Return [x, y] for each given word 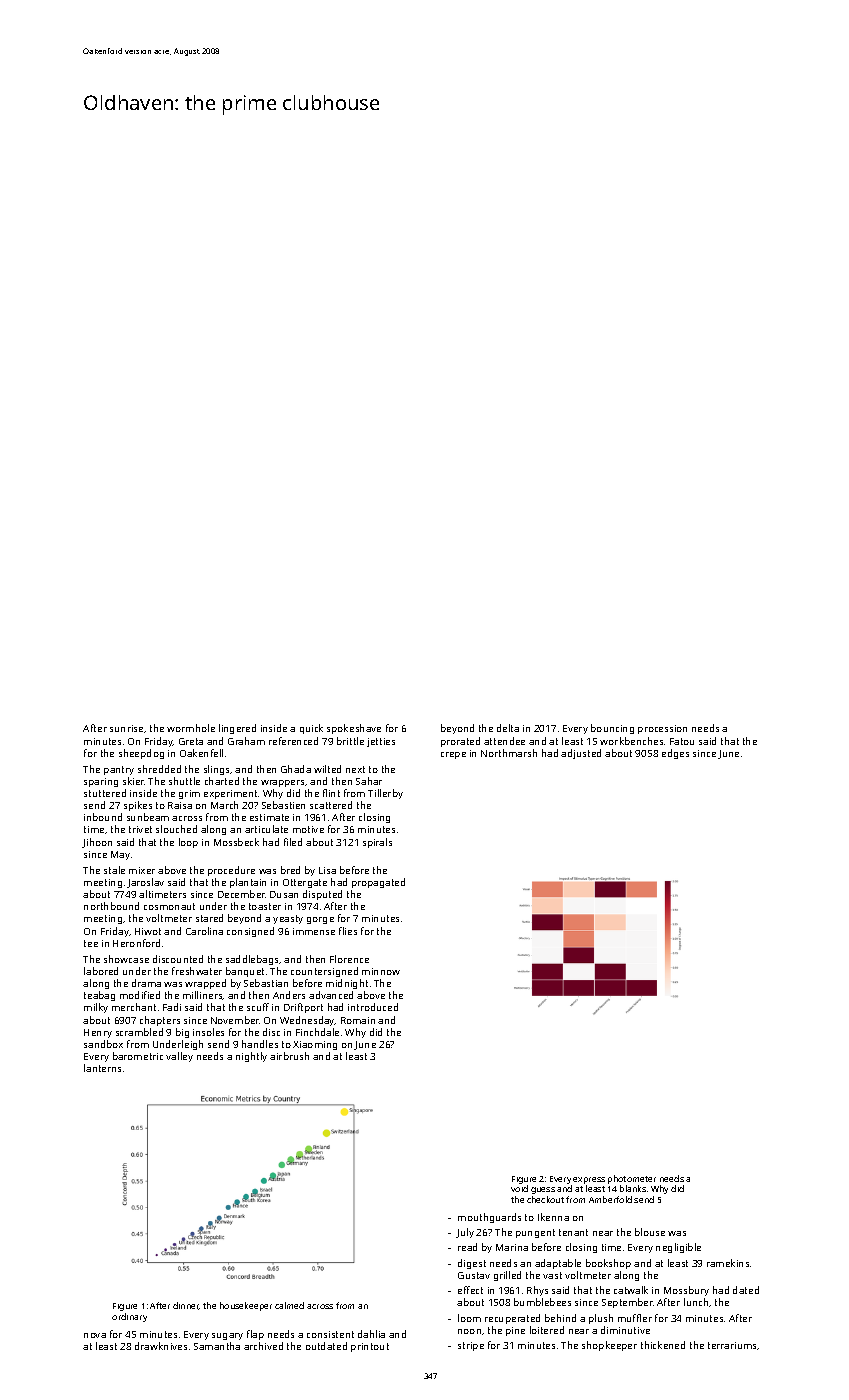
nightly [251, 1057]
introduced [373, 1007]
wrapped [205, 984]
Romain [358, 1020]
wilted [327, 769]
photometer [632, 1179]
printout [370, 1347]
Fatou [682, 741]
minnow [381, 971]
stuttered [105, 793]
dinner [186, 1306]
